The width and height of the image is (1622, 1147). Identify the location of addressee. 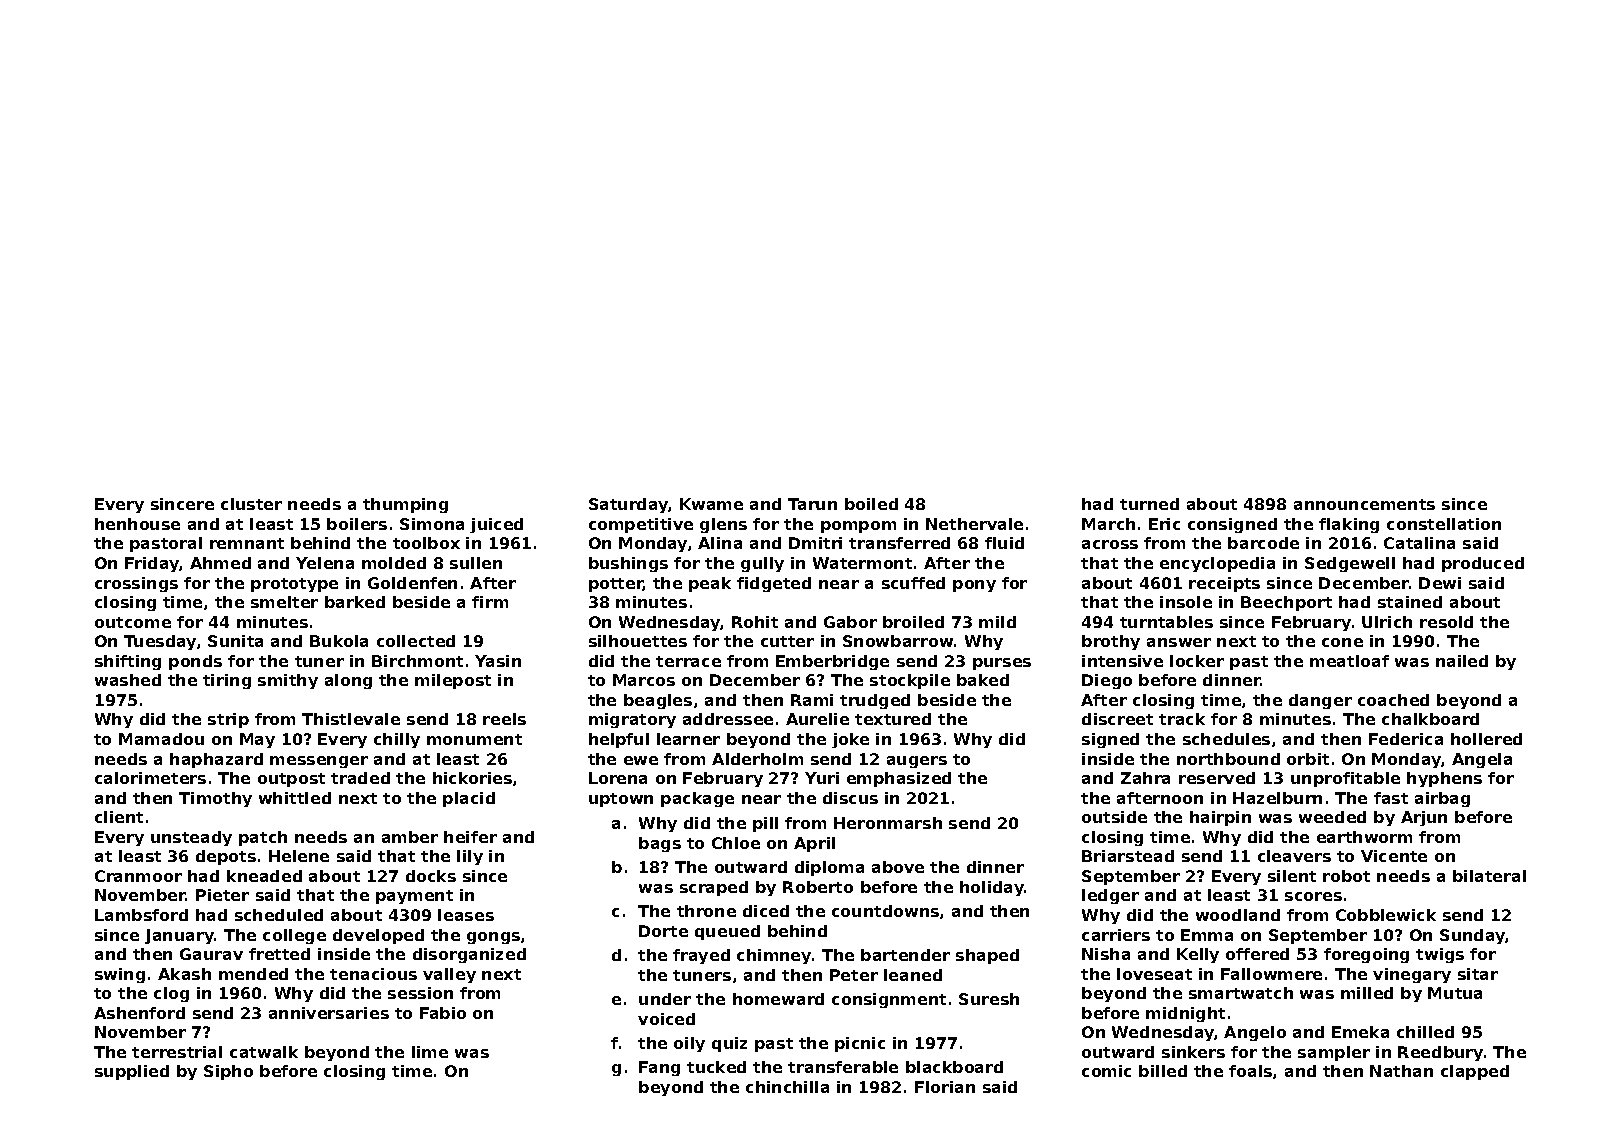
(728, 719).
